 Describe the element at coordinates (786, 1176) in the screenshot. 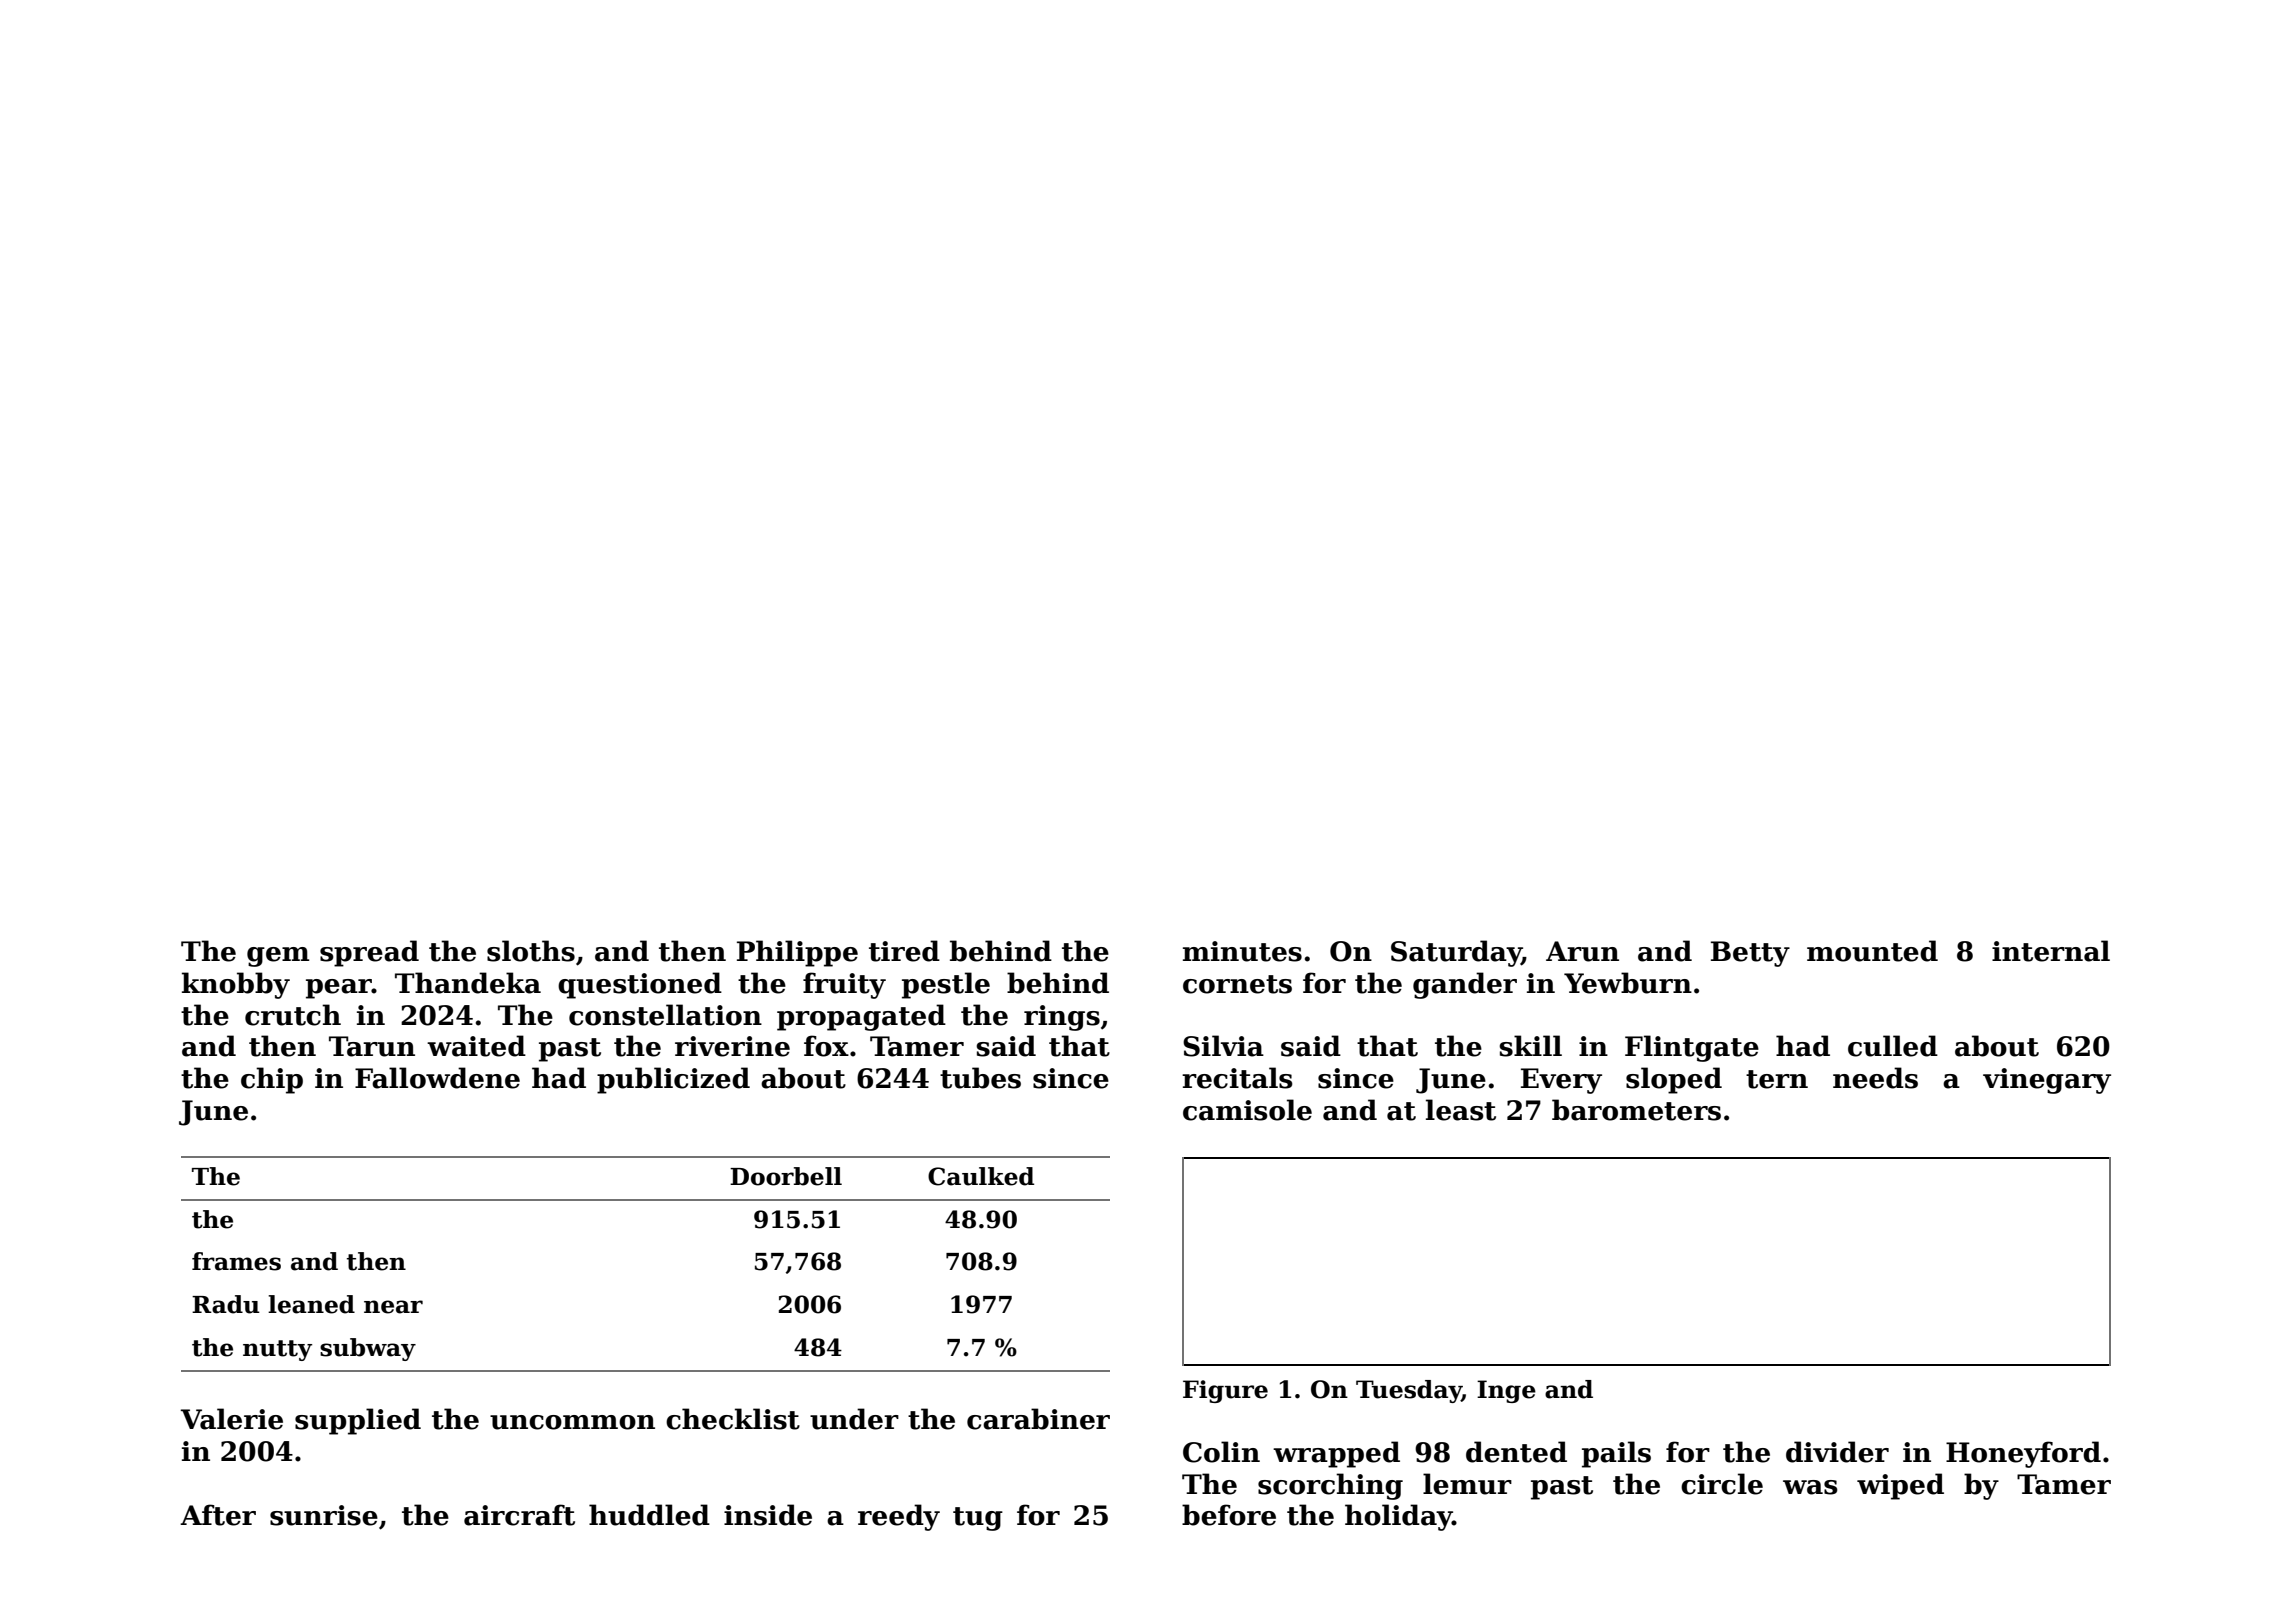

I see `Doorbell` at that location.
